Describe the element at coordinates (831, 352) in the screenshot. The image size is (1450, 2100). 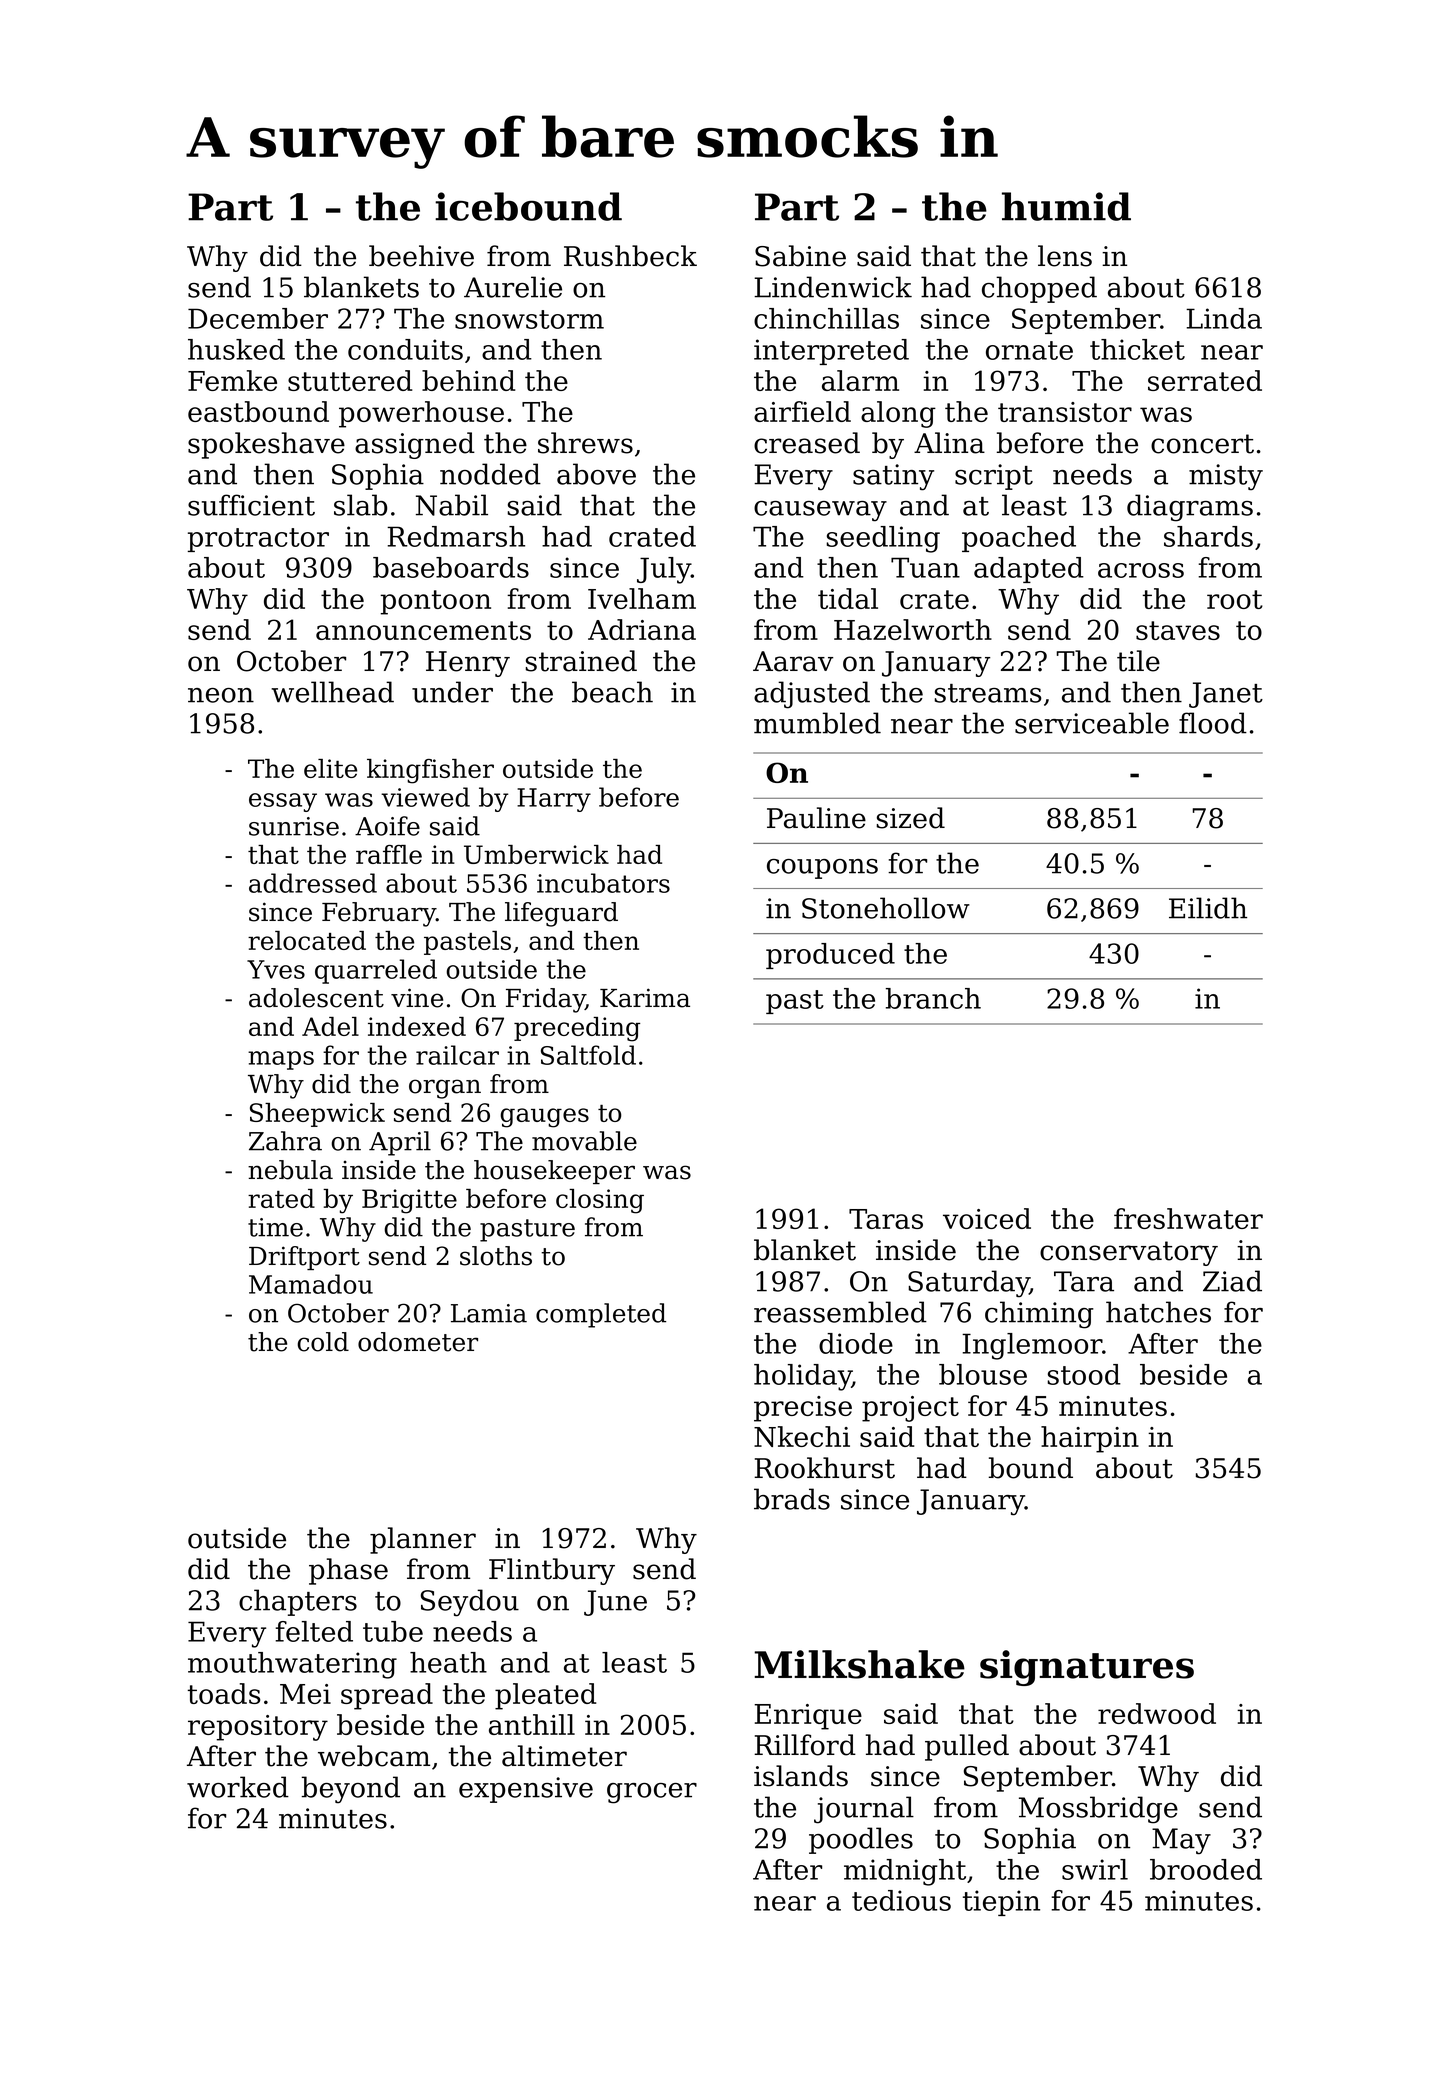
I see `interpreted` at that location.
